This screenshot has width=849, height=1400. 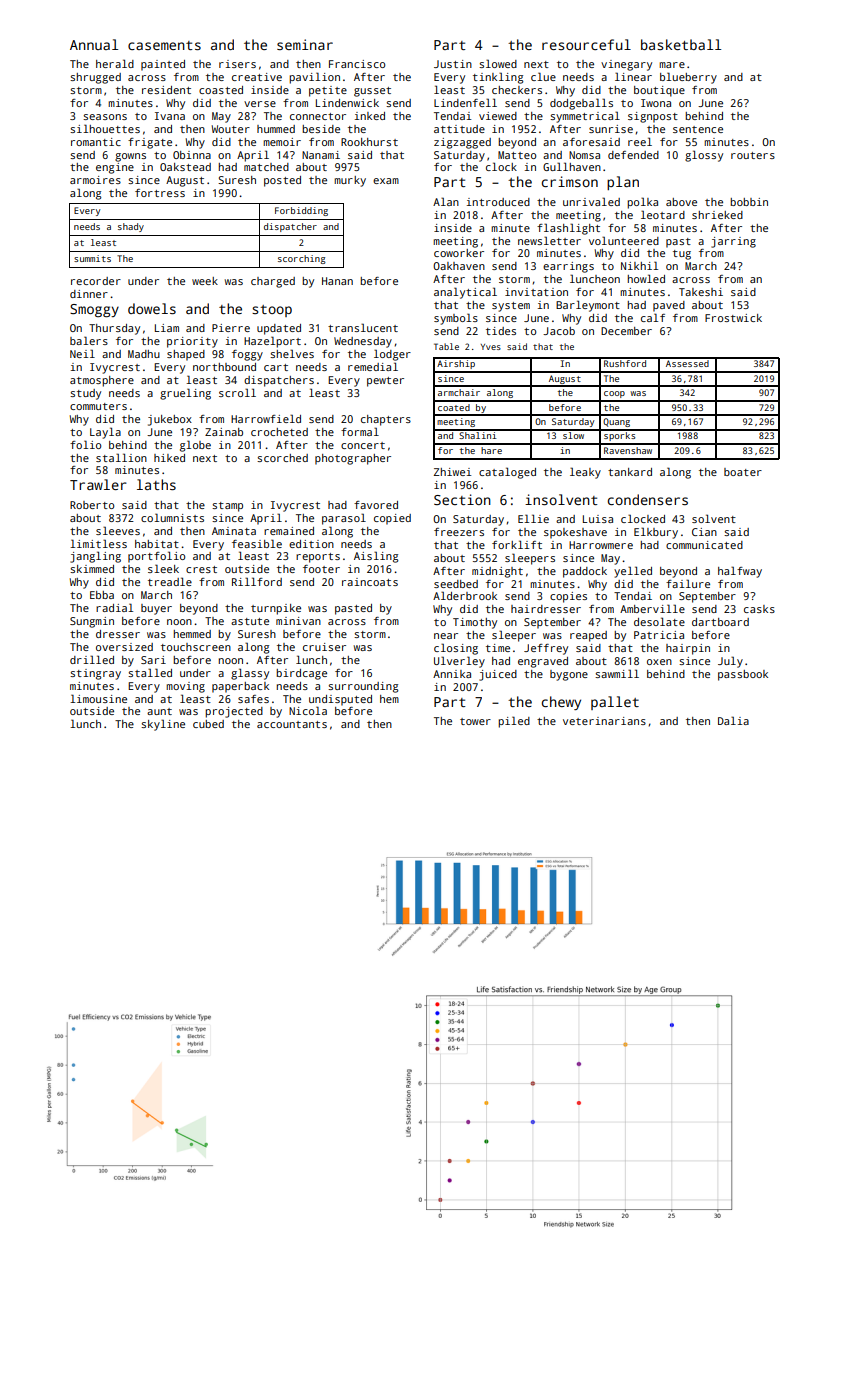 I want to click on casks, so click(x=759, y=609).
